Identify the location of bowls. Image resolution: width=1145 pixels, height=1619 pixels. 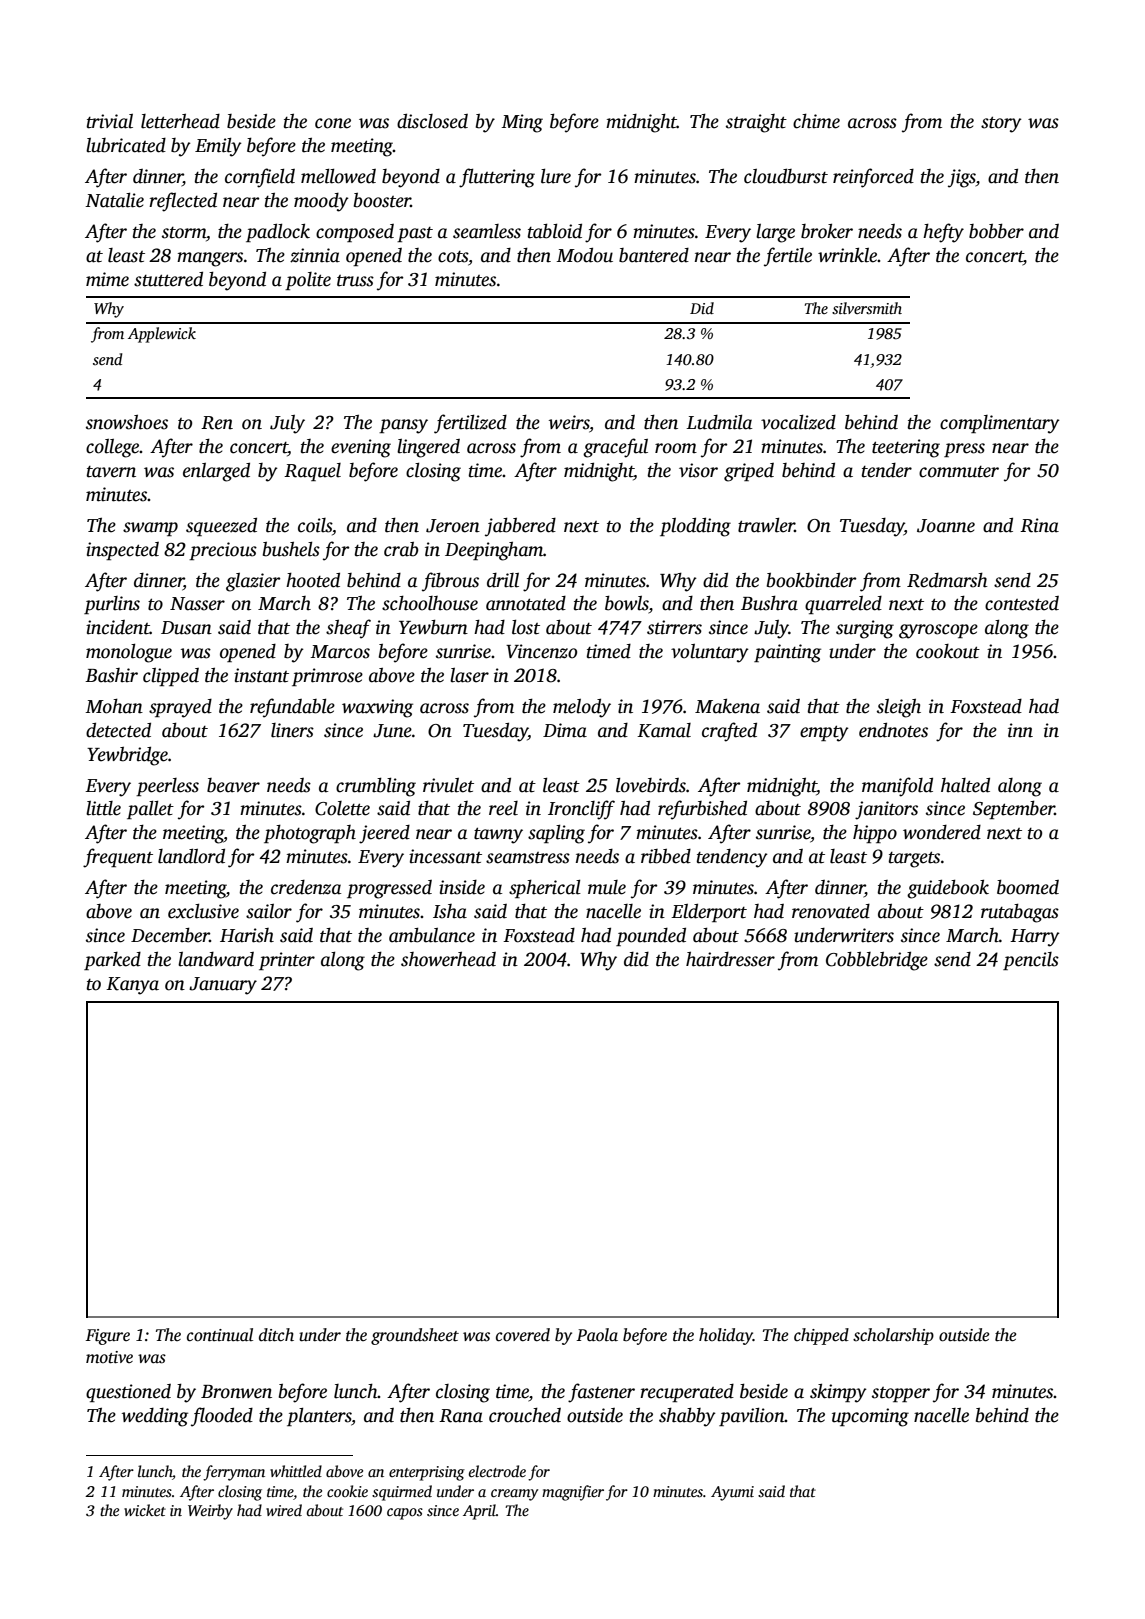
(627, 604).
